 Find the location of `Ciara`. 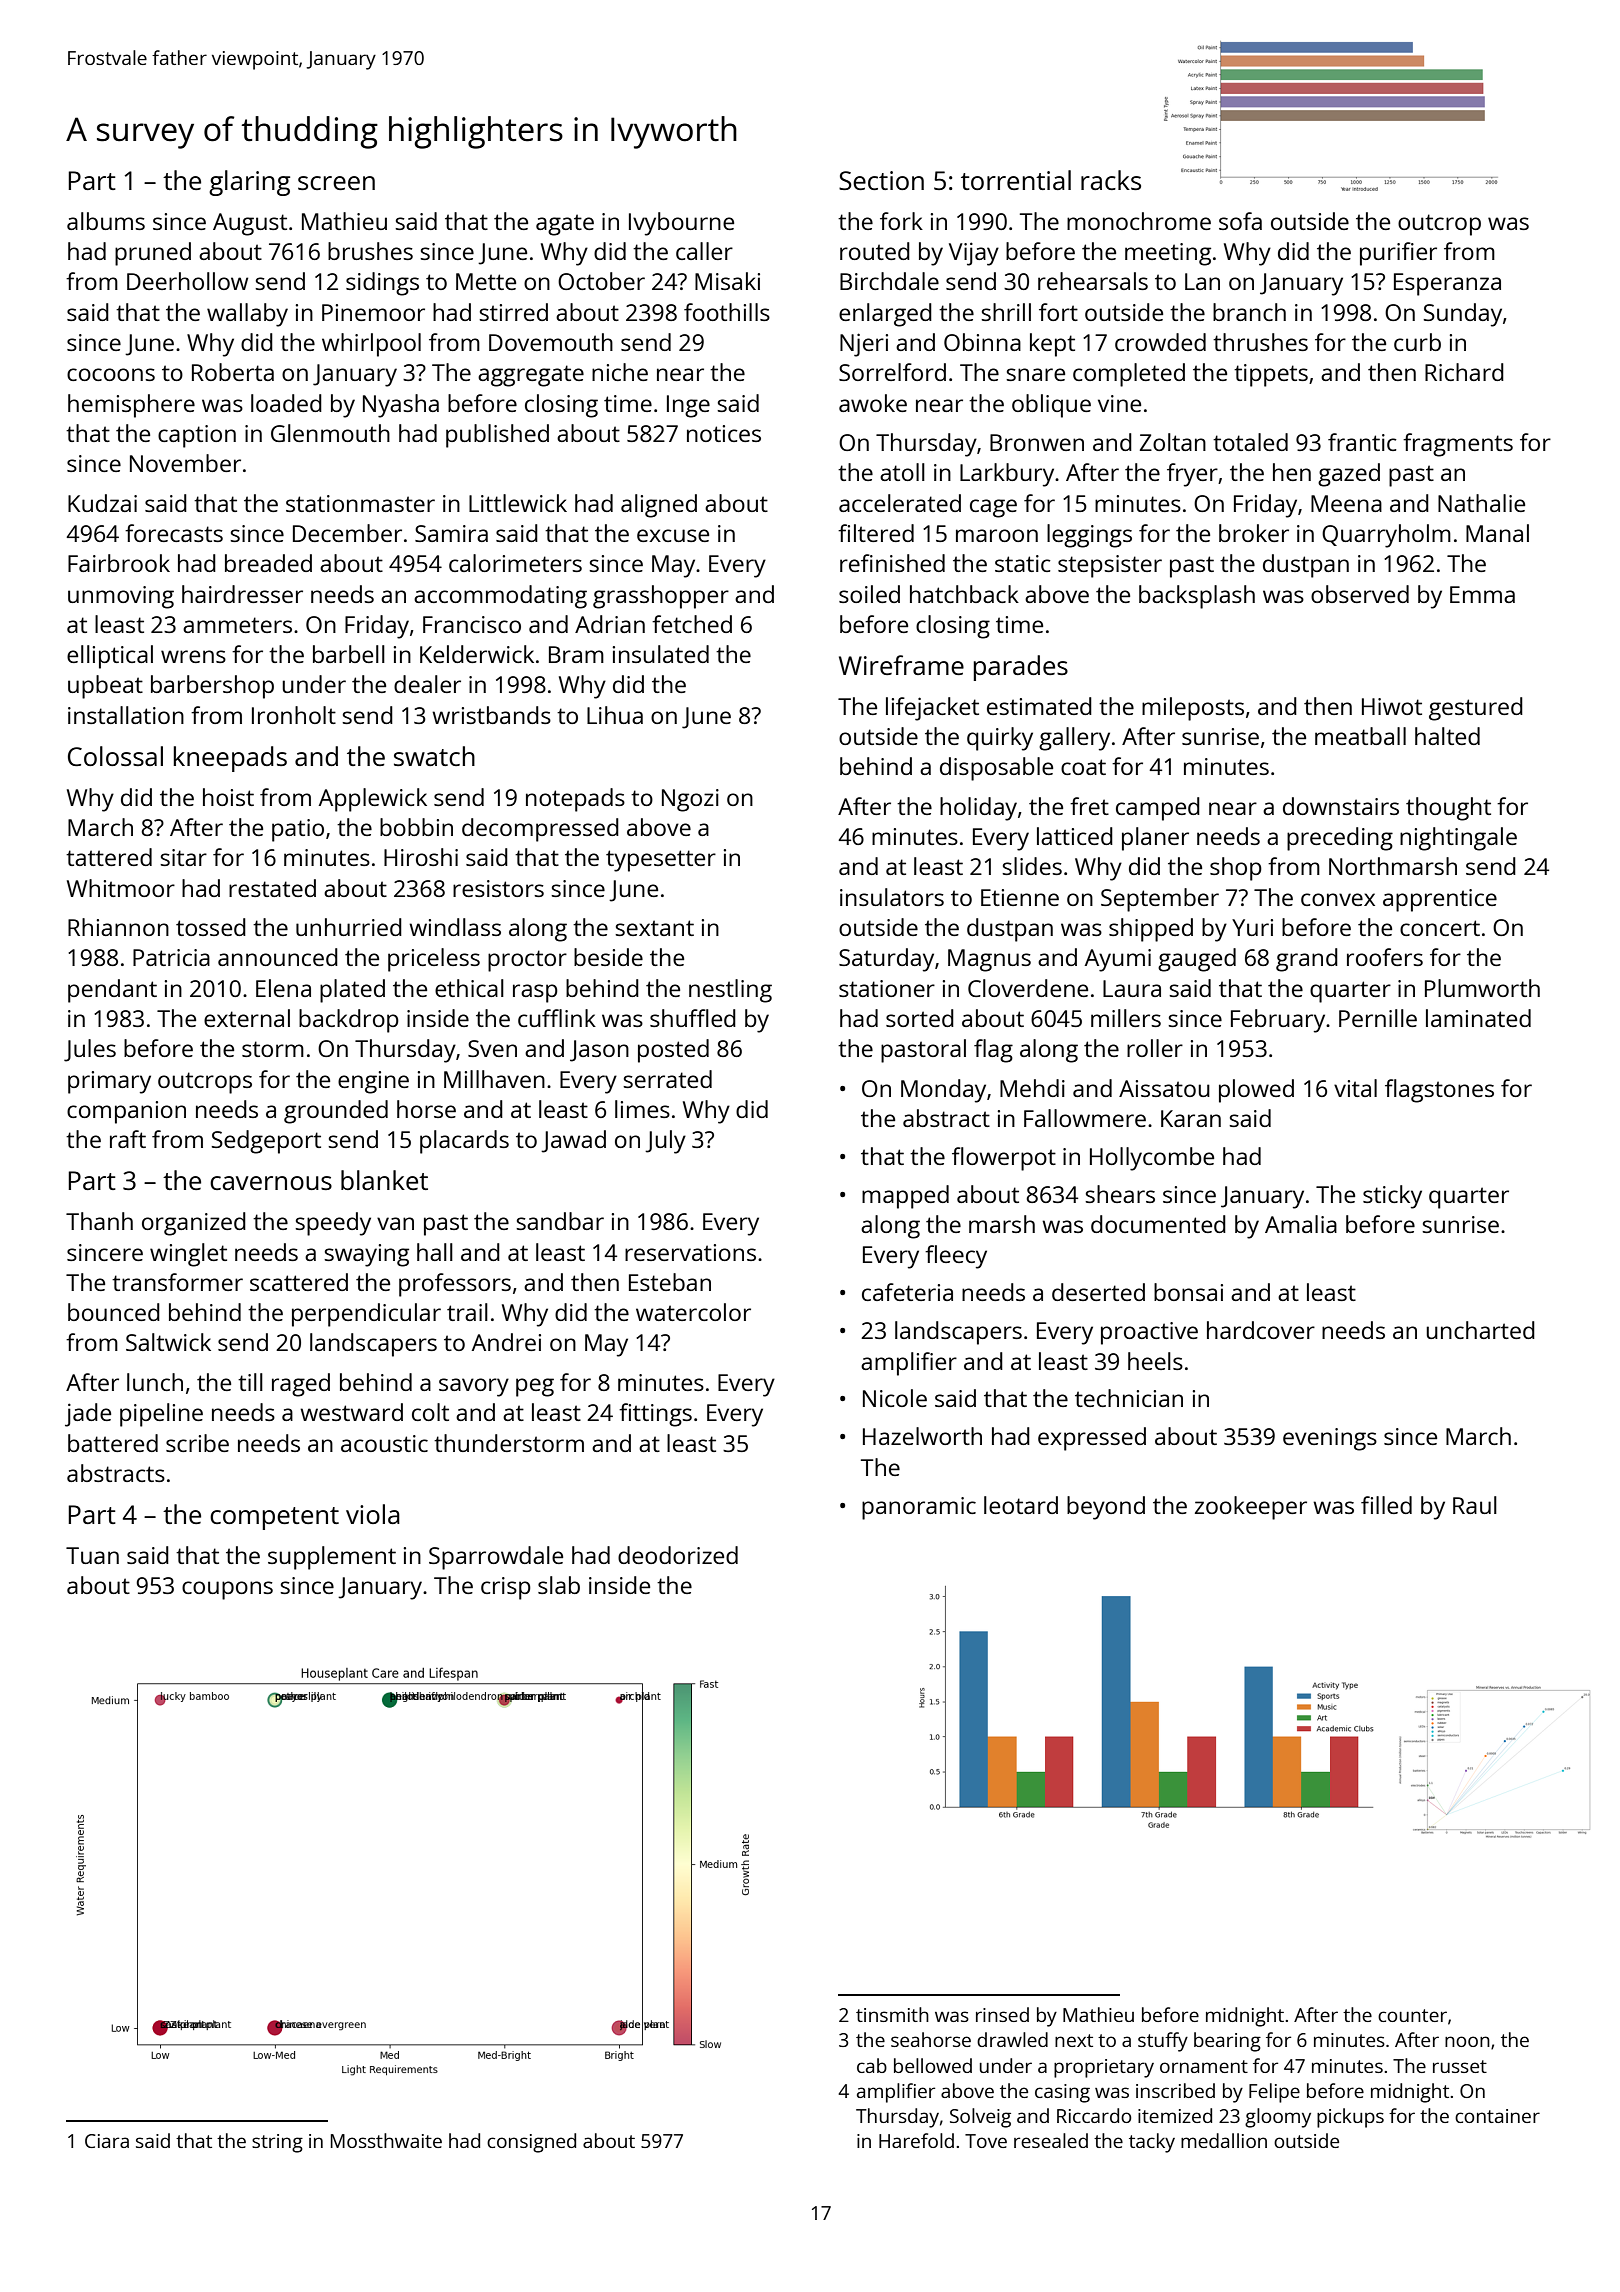

Ciara is located at coordinates (107, 2141).
